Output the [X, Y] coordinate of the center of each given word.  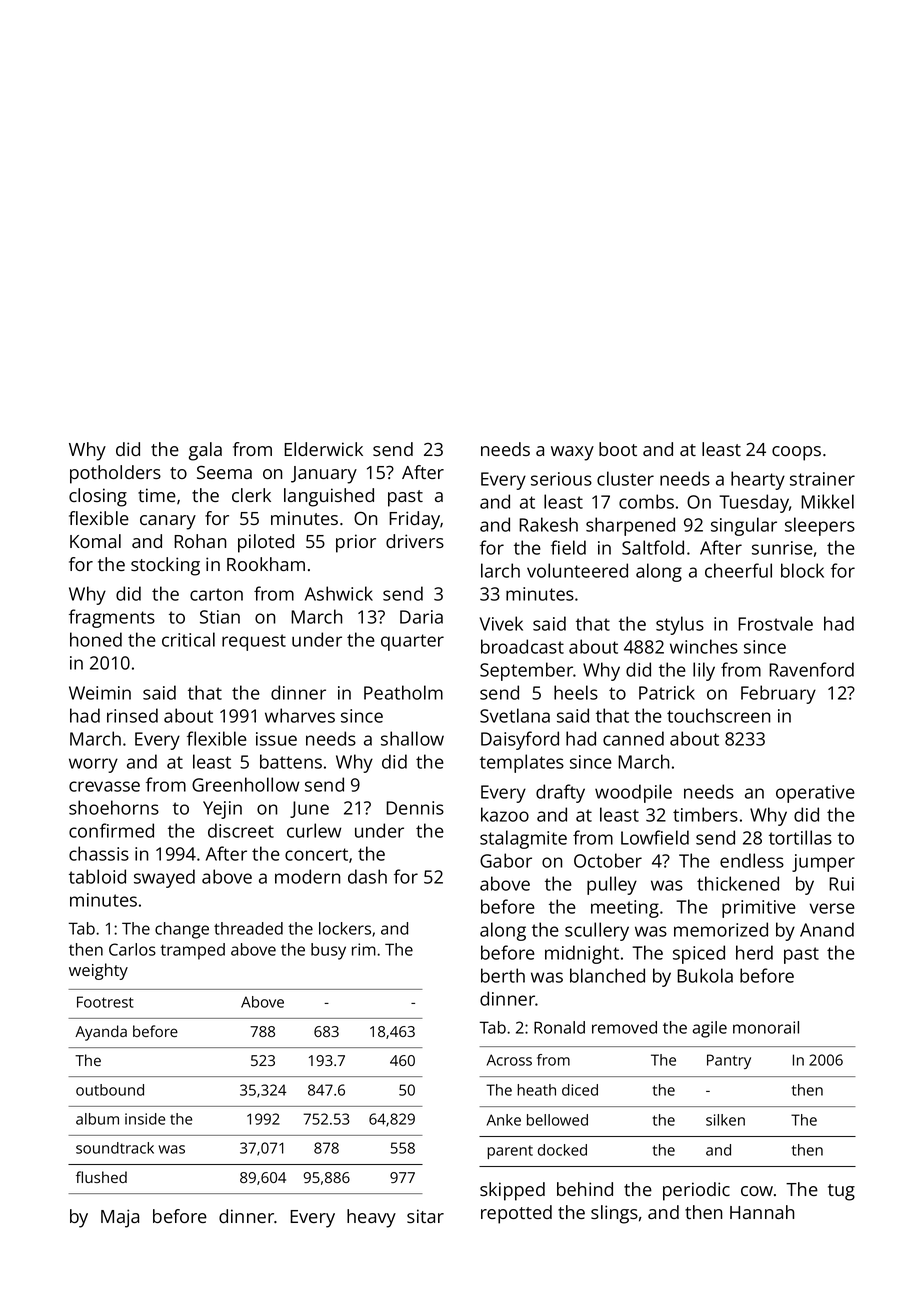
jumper [823, 863]
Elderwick [323, 449]
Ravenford [811, 669]
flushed [101, 1177]
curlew [314, 830]
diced [580, 1090]
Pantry [729, 1061]
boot [618, 449]
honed [96, 639]
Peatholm [403, 692]
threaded [248, 928]
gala [205, 451]
